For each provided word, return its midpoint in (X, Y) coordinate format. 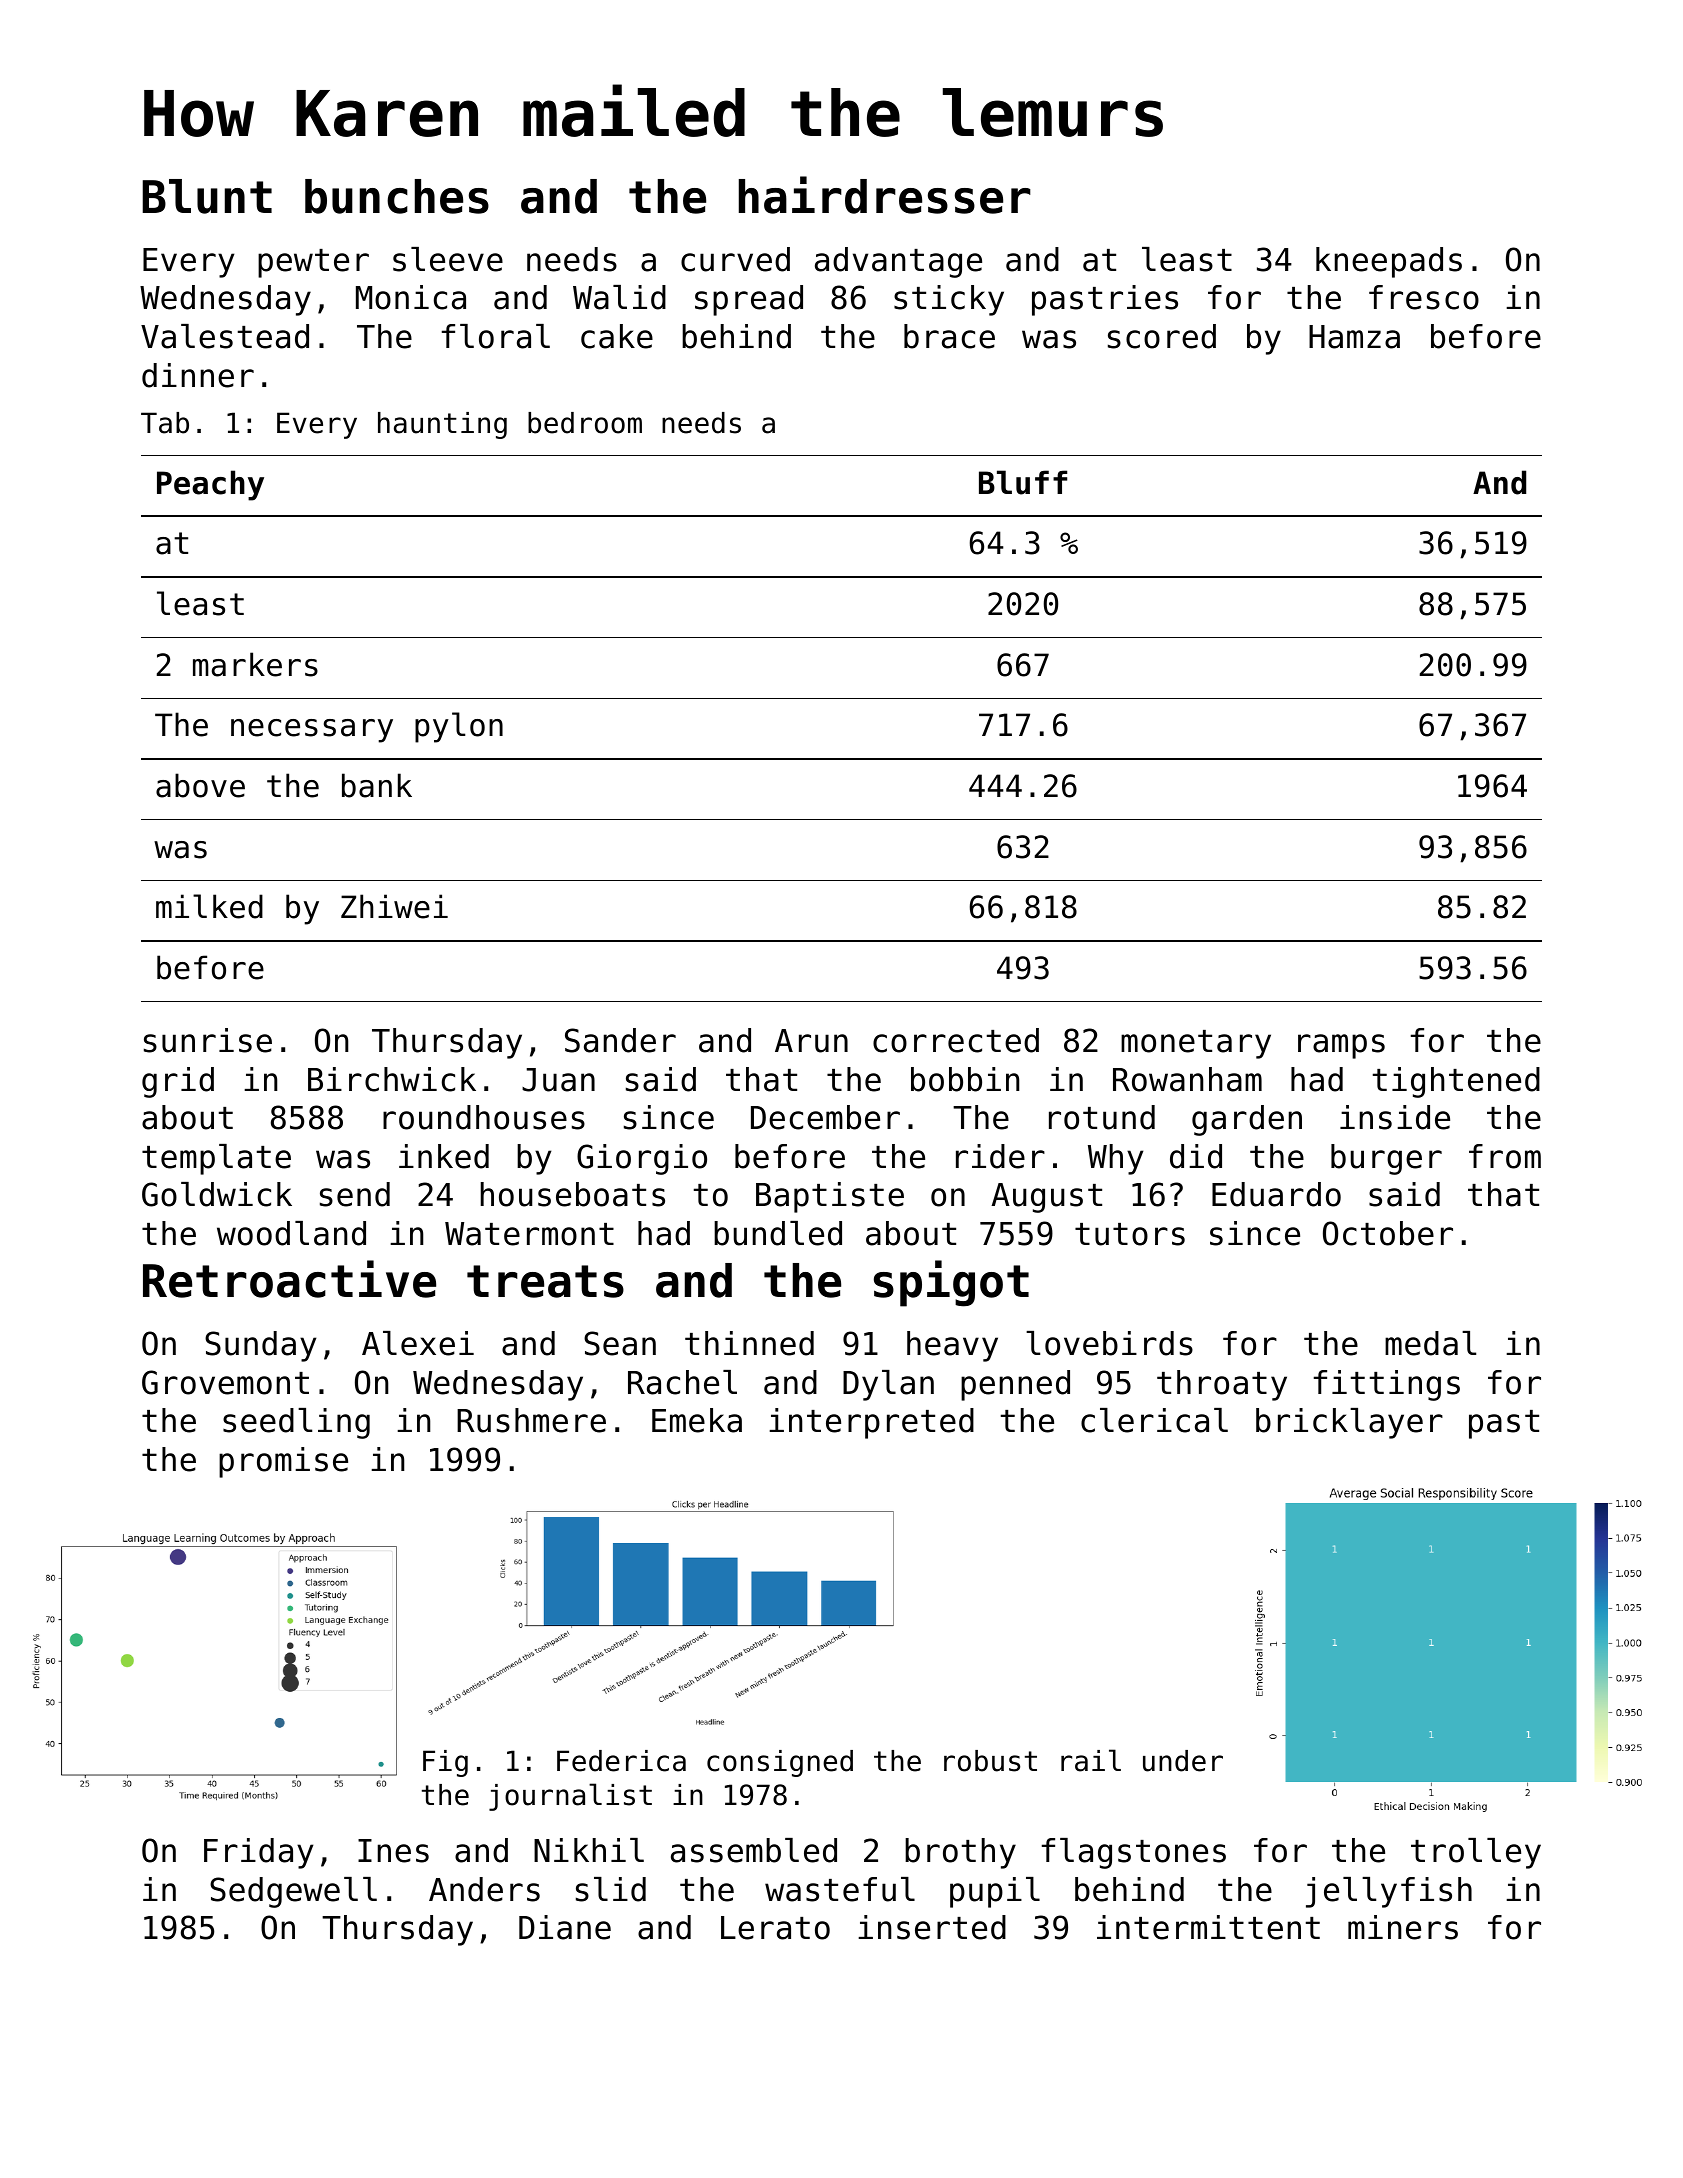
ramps (1341, 1046)
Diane (565, 1927)
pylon (459, 727)
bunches (397, 196)
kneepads (1389, 262)
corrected (956, 1040)
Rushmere (531, 1420)
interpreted (871, 1423)
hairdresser (885, 195)
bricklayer (1349, 1423)
